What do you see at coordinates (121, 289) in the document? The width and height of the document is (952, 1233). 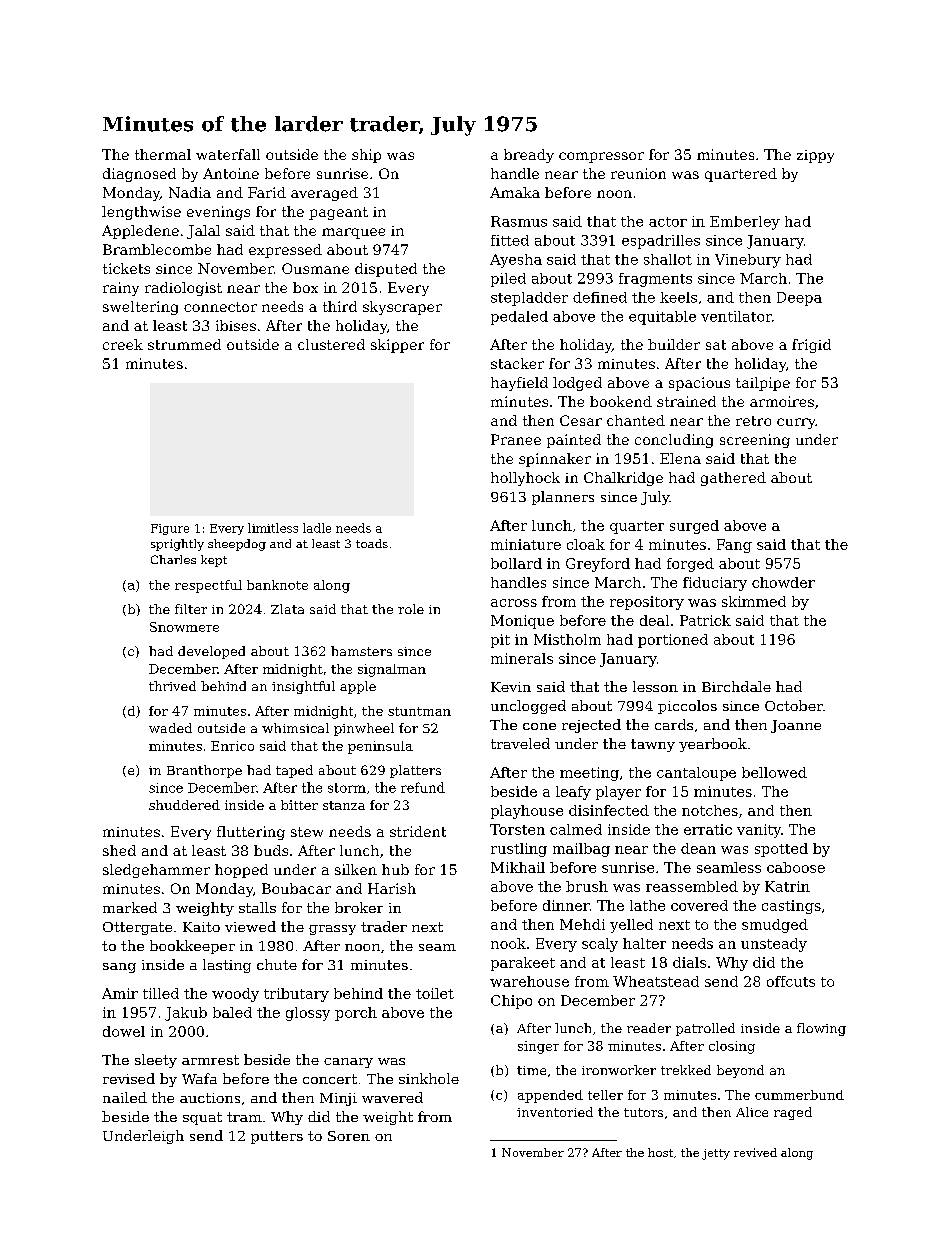 I see `rainy` at bounding box center [121, 289].
